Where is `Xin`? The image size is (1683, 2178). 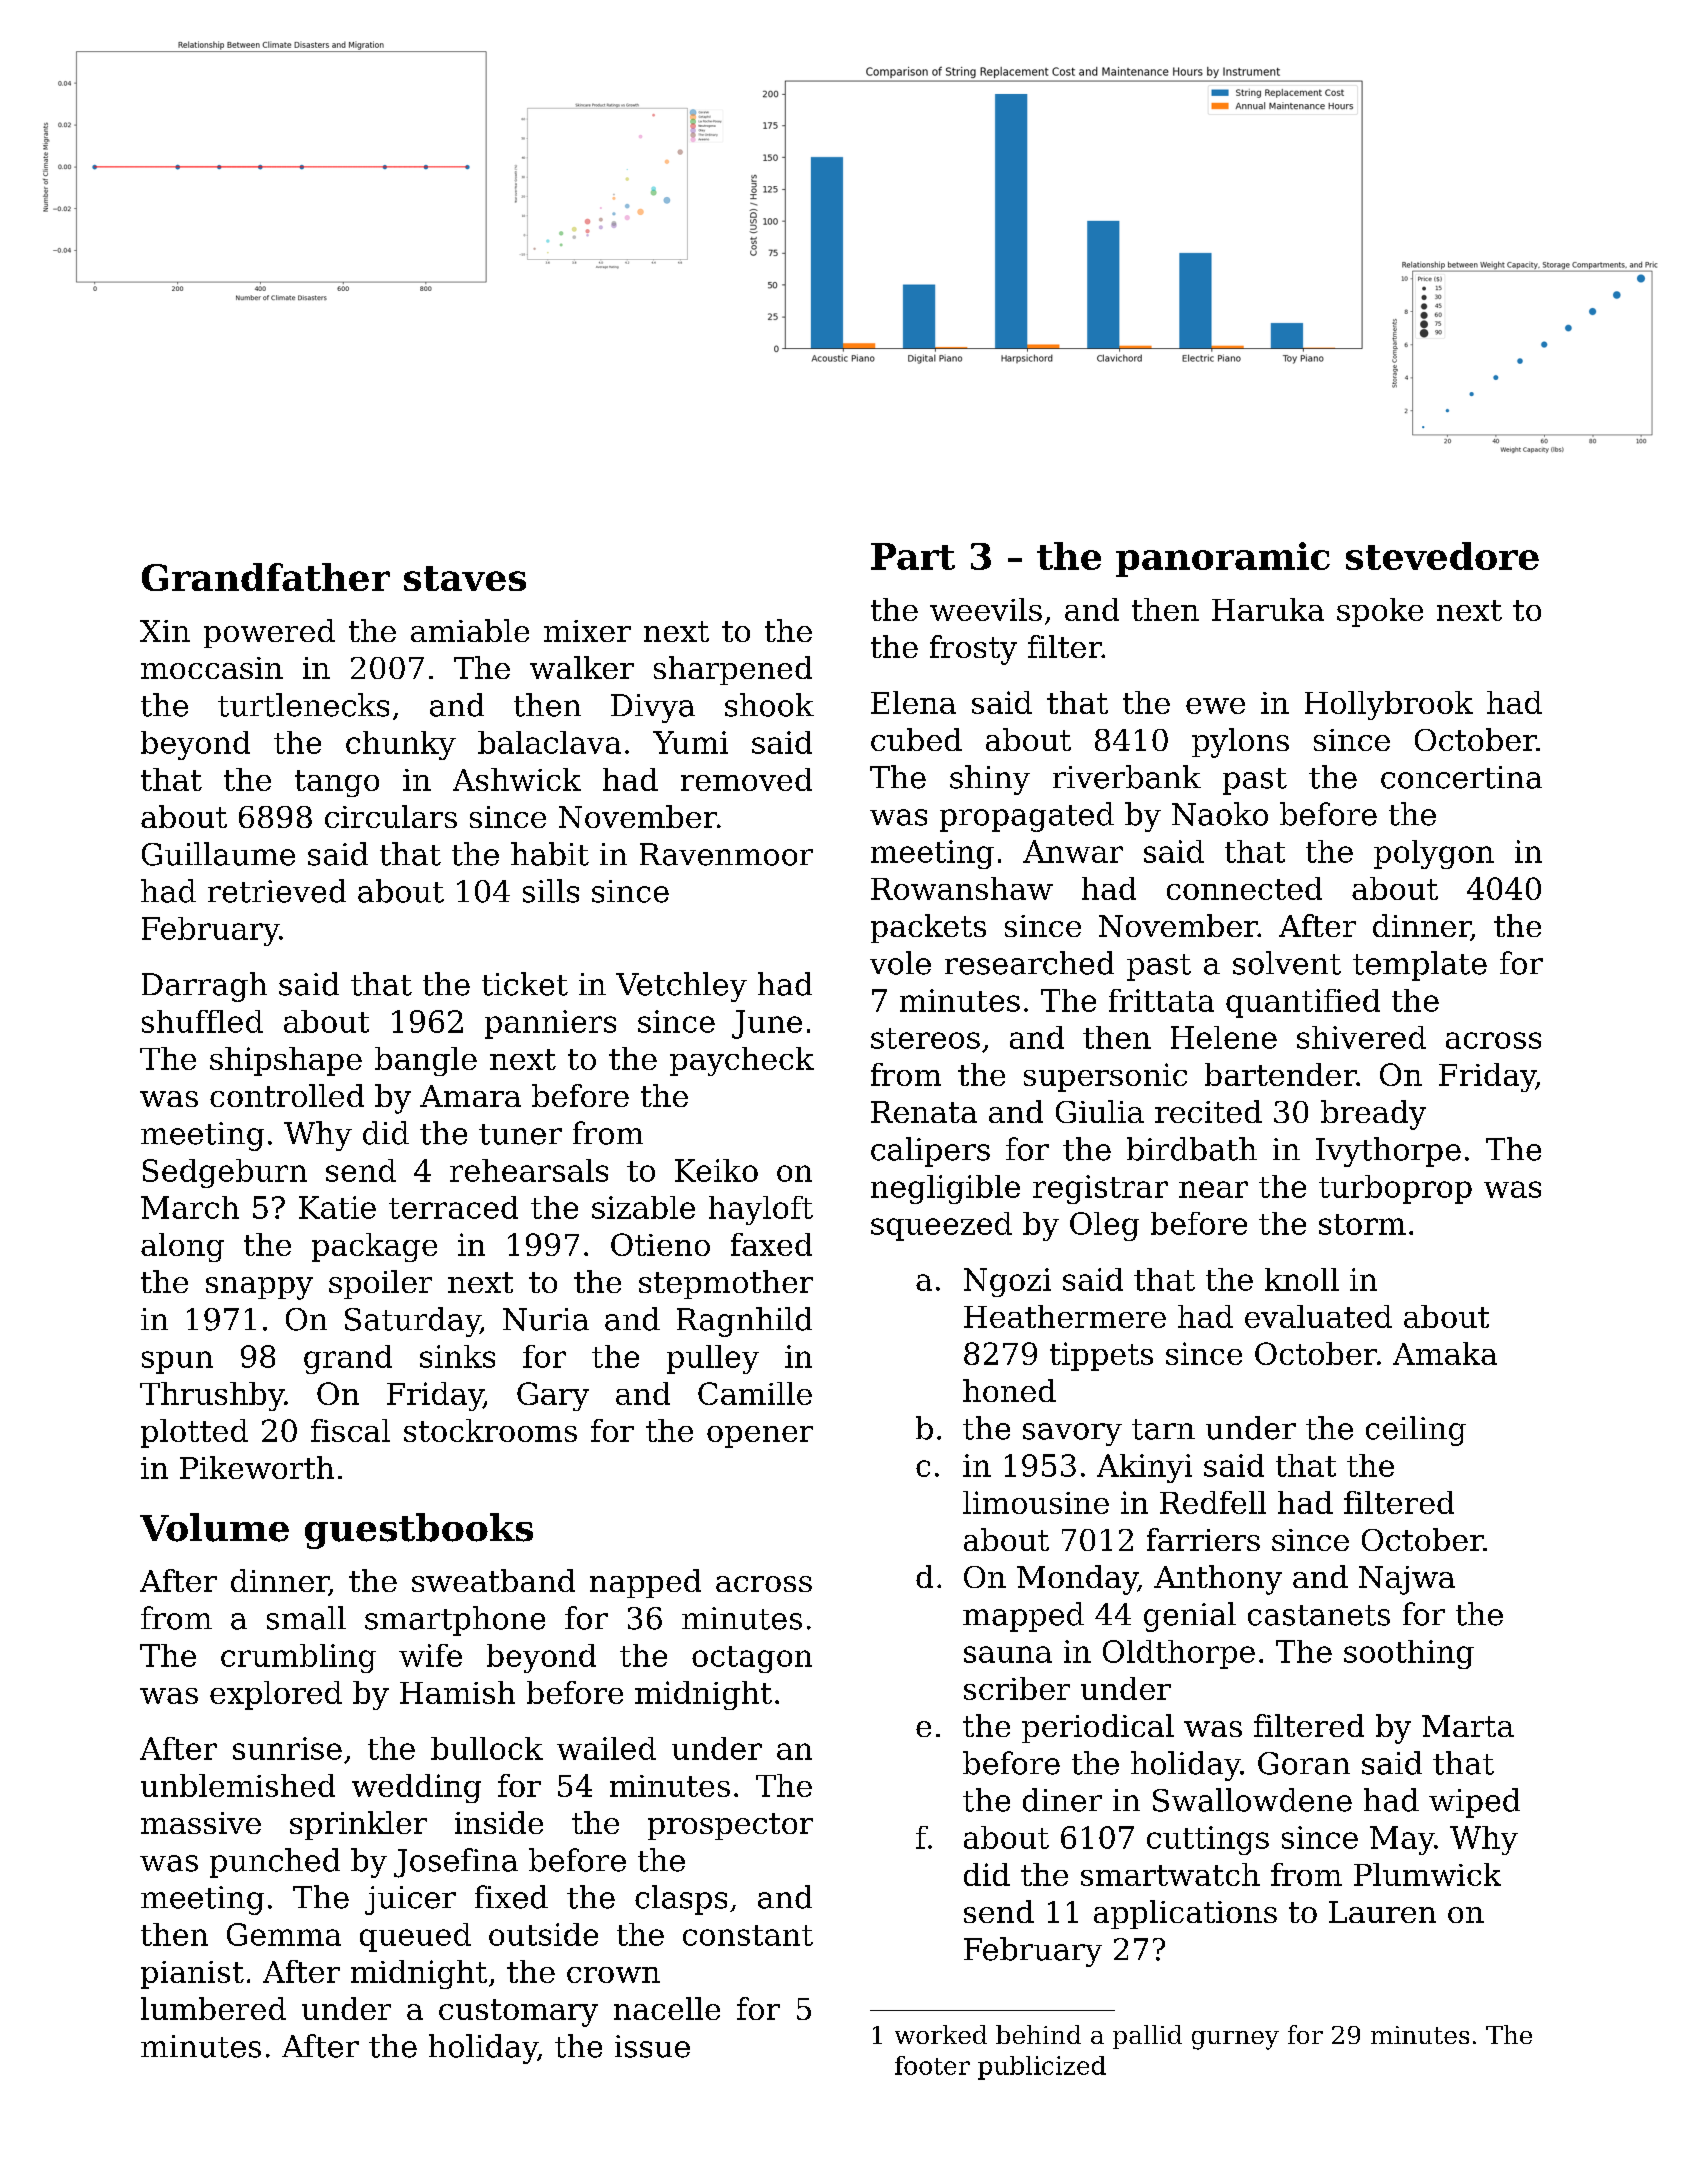
Xin is located at coordinates (165, 631).
